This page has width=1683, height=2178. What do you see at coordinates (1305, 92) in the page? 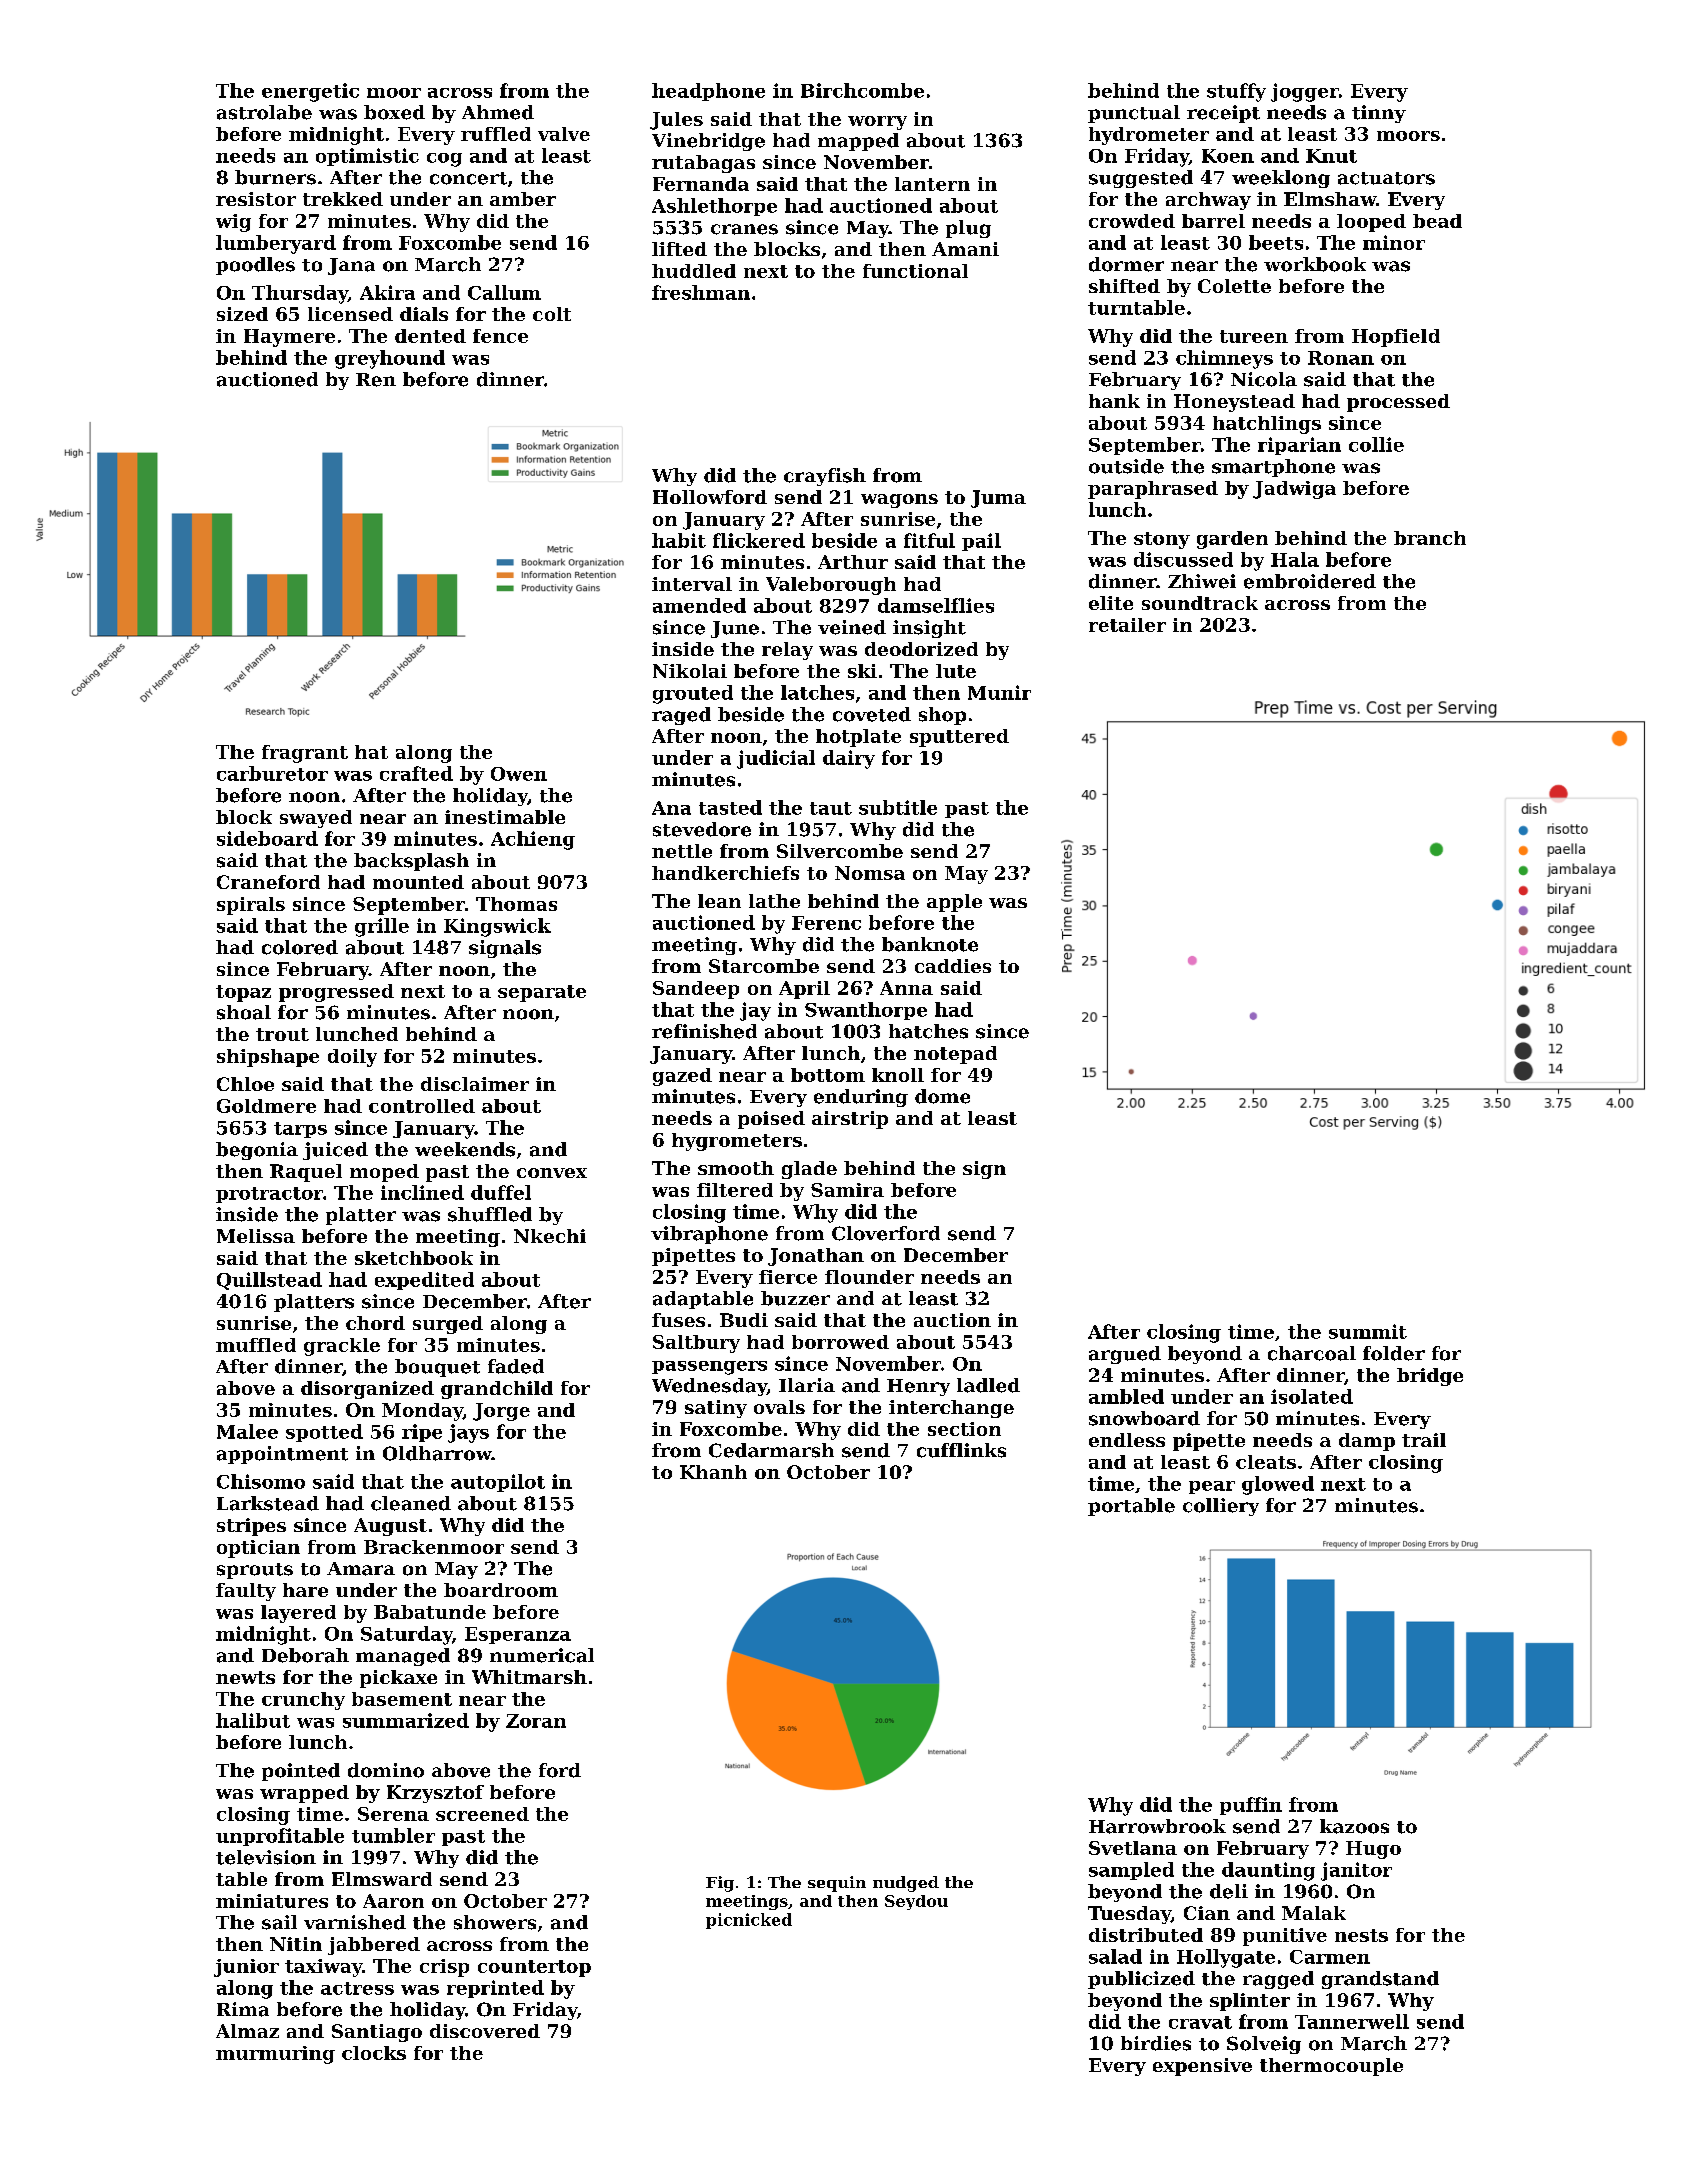
I see `jogger` at bounding box center [1305, 92].
